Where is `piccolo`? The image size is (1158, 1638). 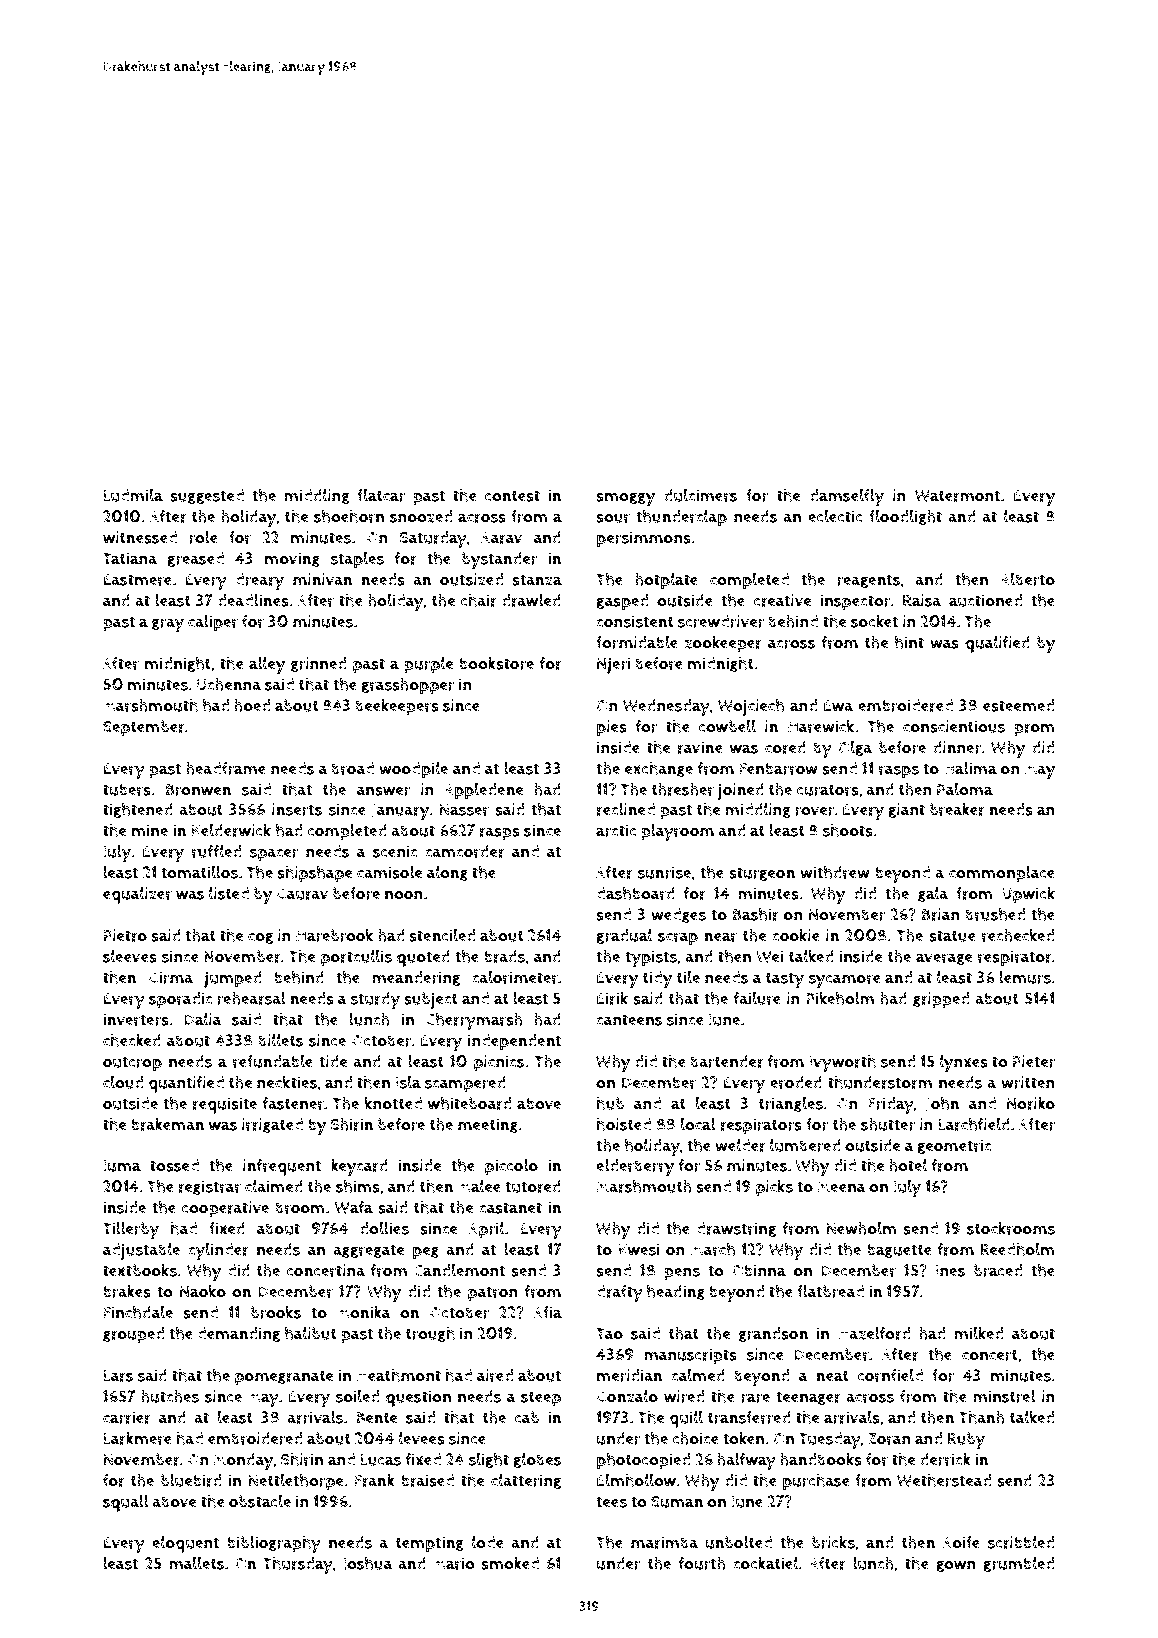 piccolo is located at coordinates (511, 1167).
